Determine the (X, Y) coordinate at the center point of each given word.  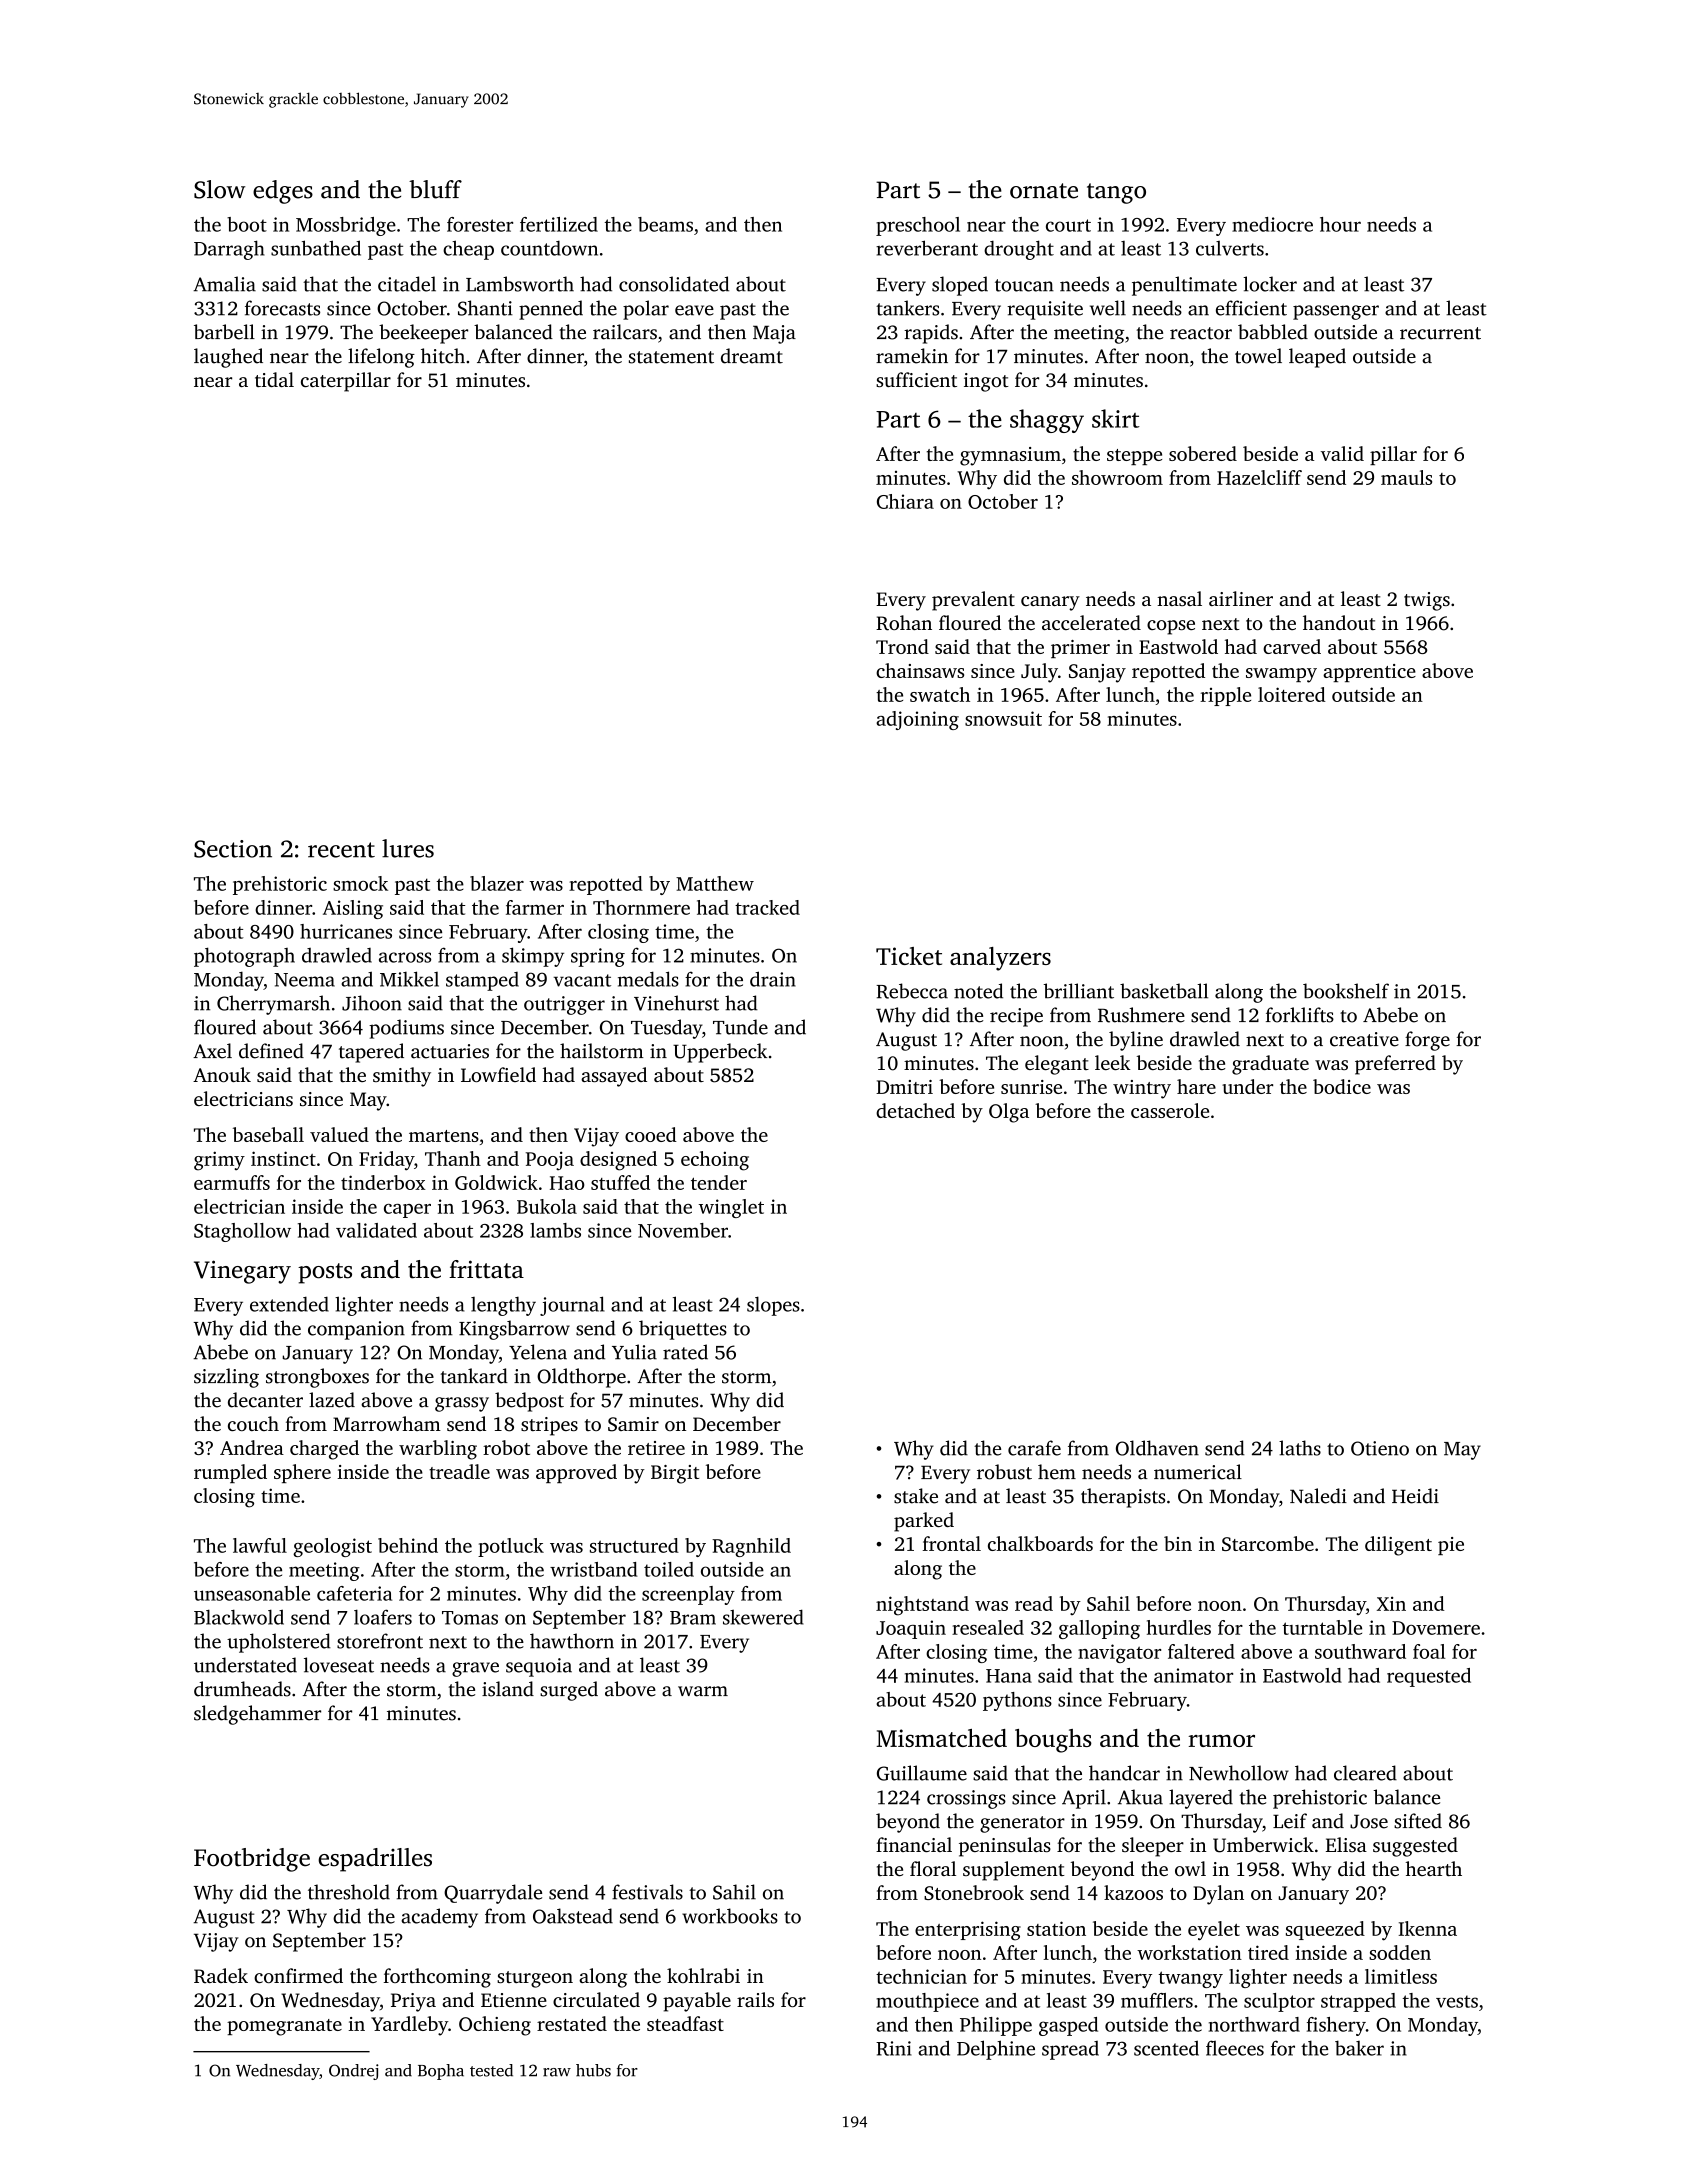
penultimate (1184, 286)
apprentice (1369, 673)
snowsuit (1003, 718)
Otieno (1380, 1448)
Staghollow (242, 1232)
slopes (773, 1306)
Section (233, 849)
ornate (1044, 191)
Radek (221, 1976)
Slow (219, 189)
